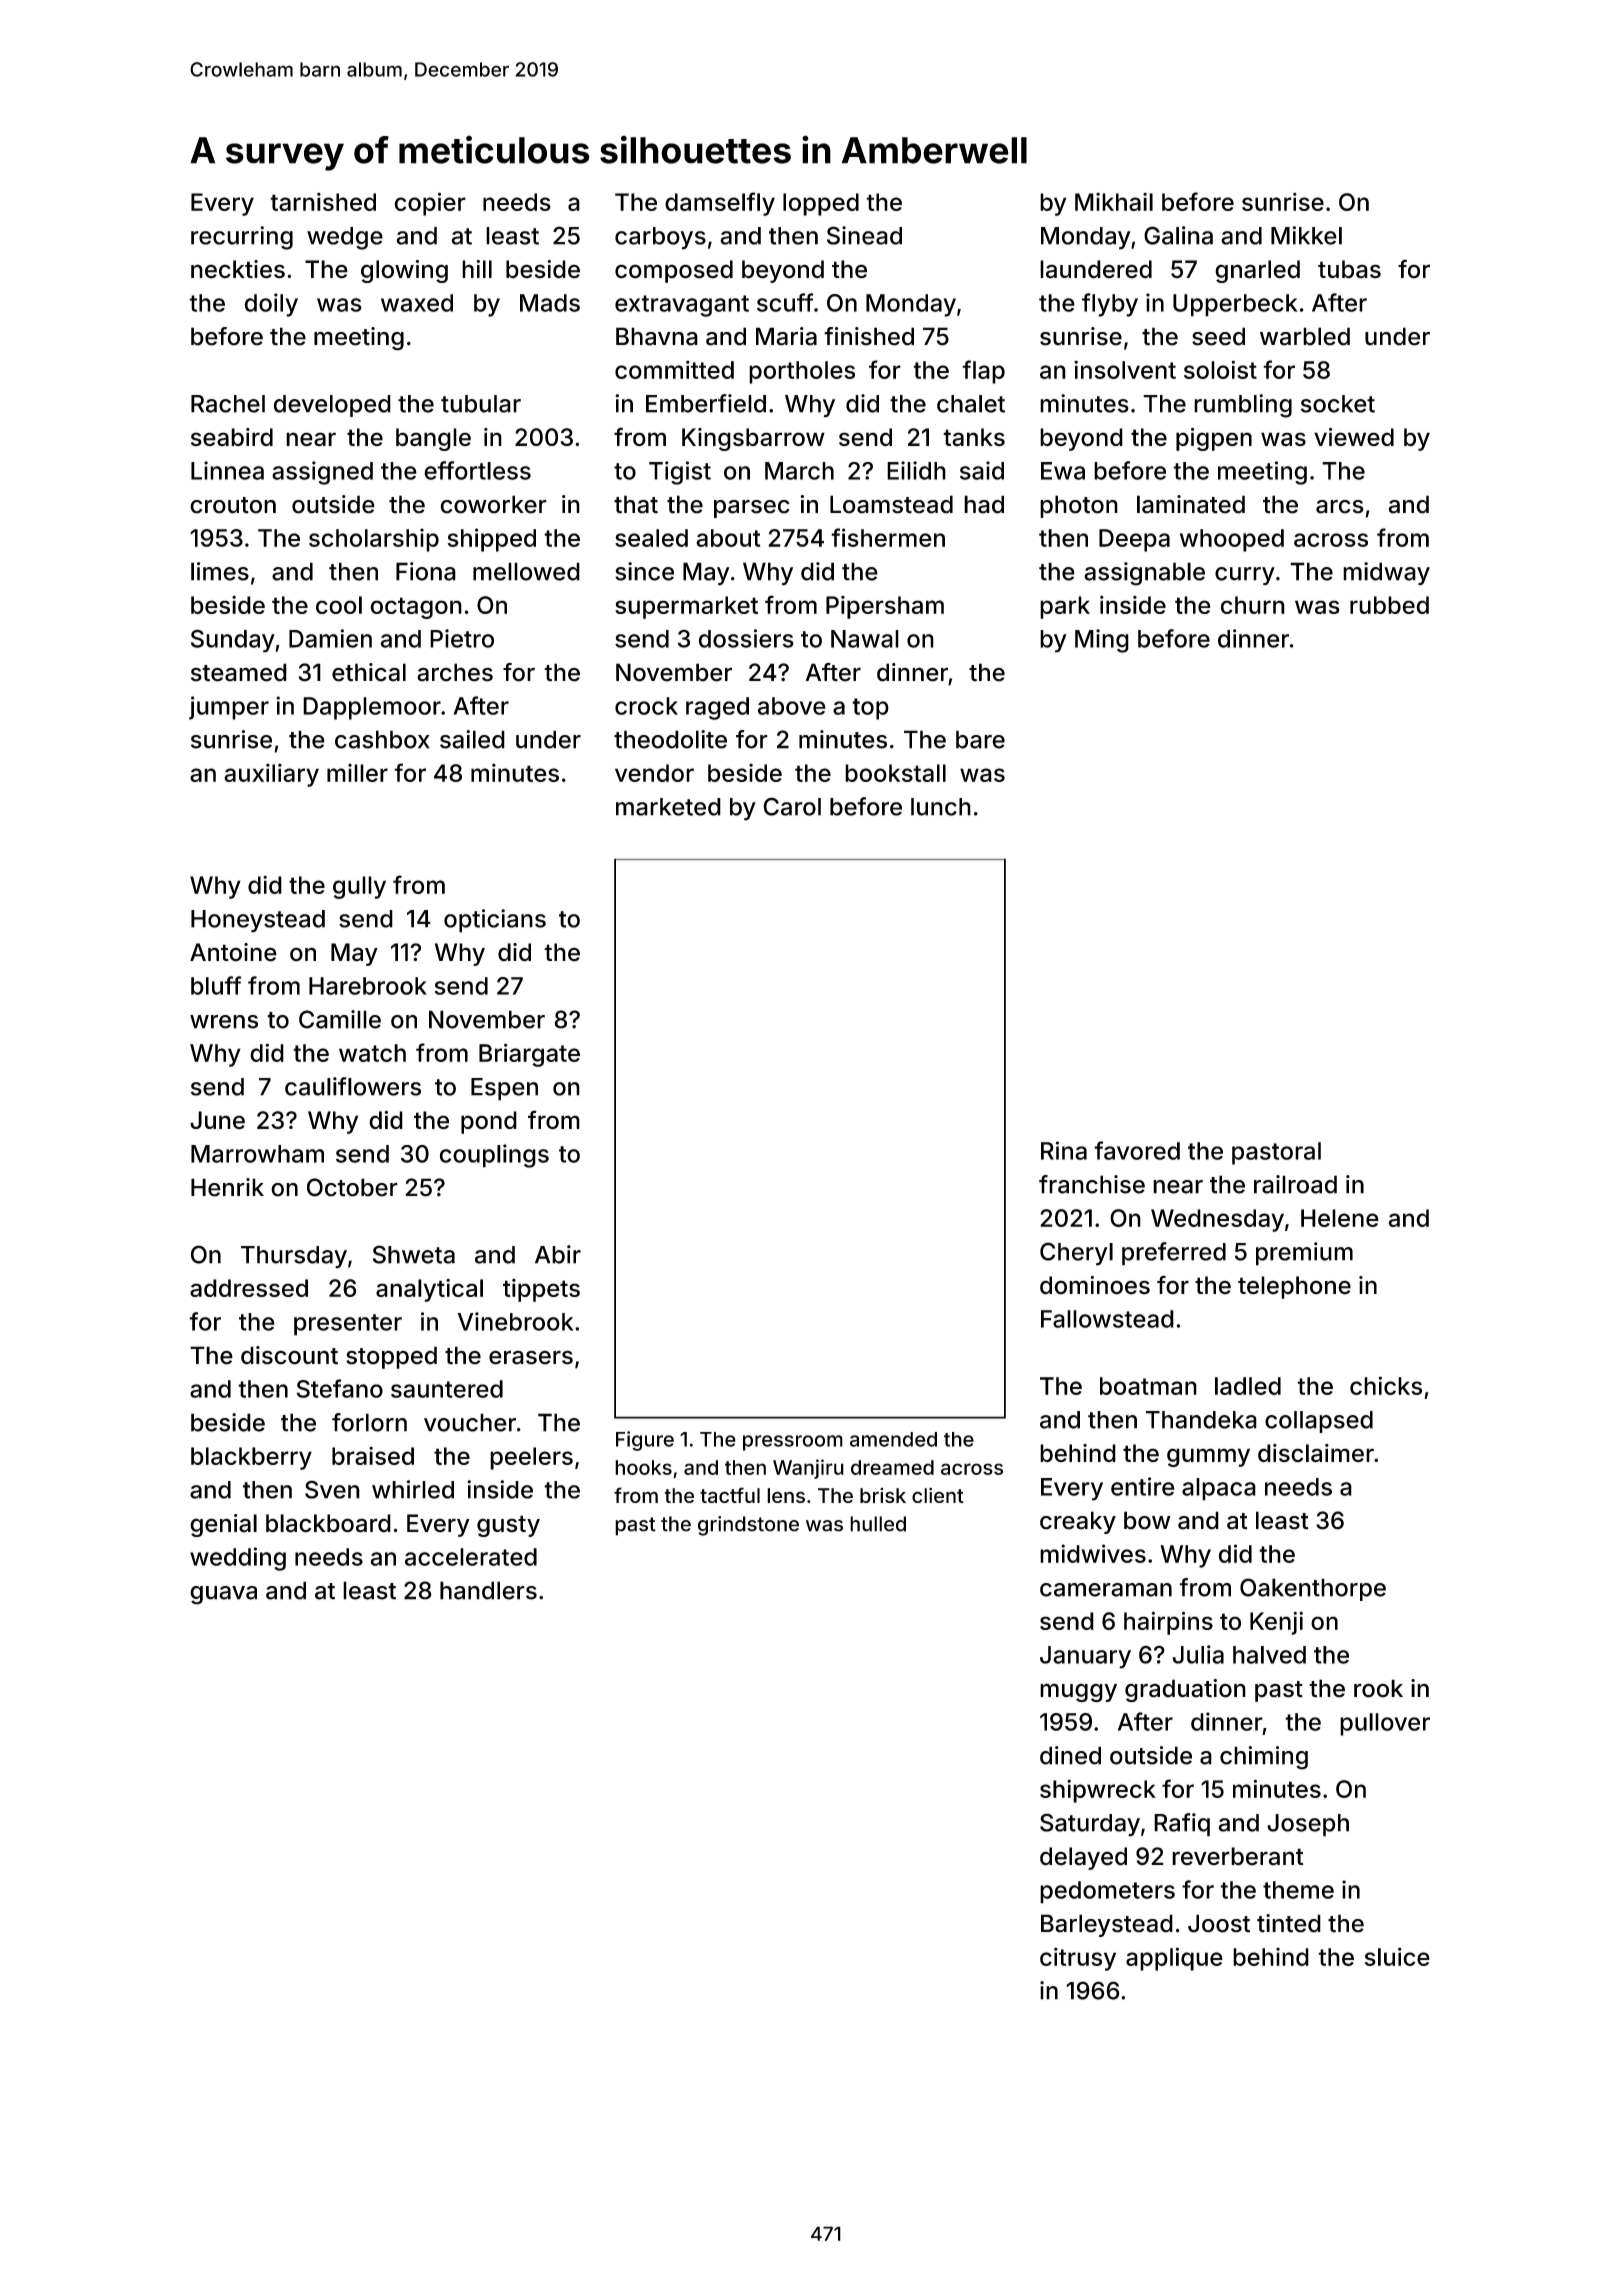 This image has width=1620, height=2292. Describe the element at coordinates (323, 202) in the image. I see `tarnished` at that location.
